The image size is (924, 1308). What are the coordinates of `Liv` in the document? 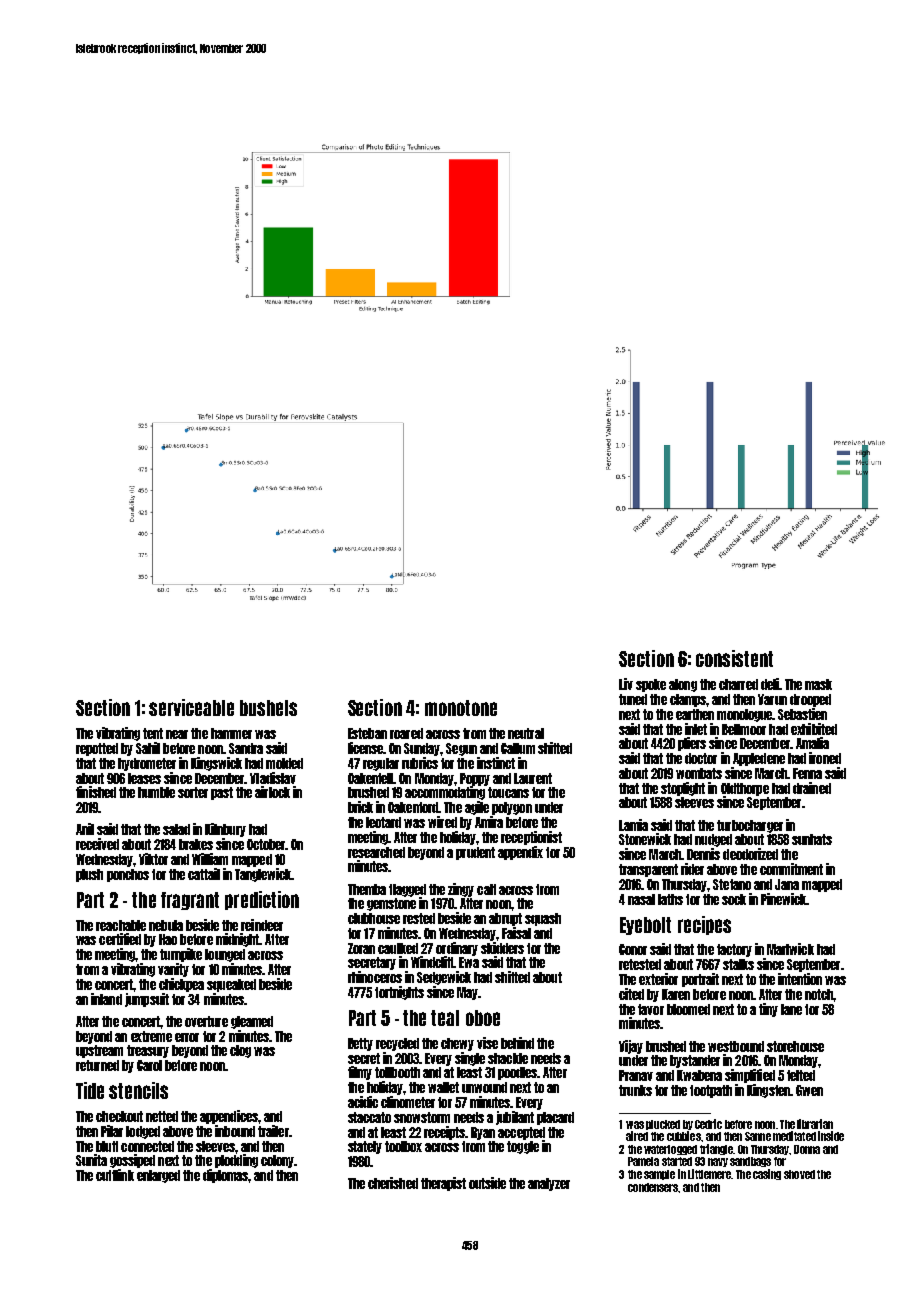 It's located at (626, 684).
